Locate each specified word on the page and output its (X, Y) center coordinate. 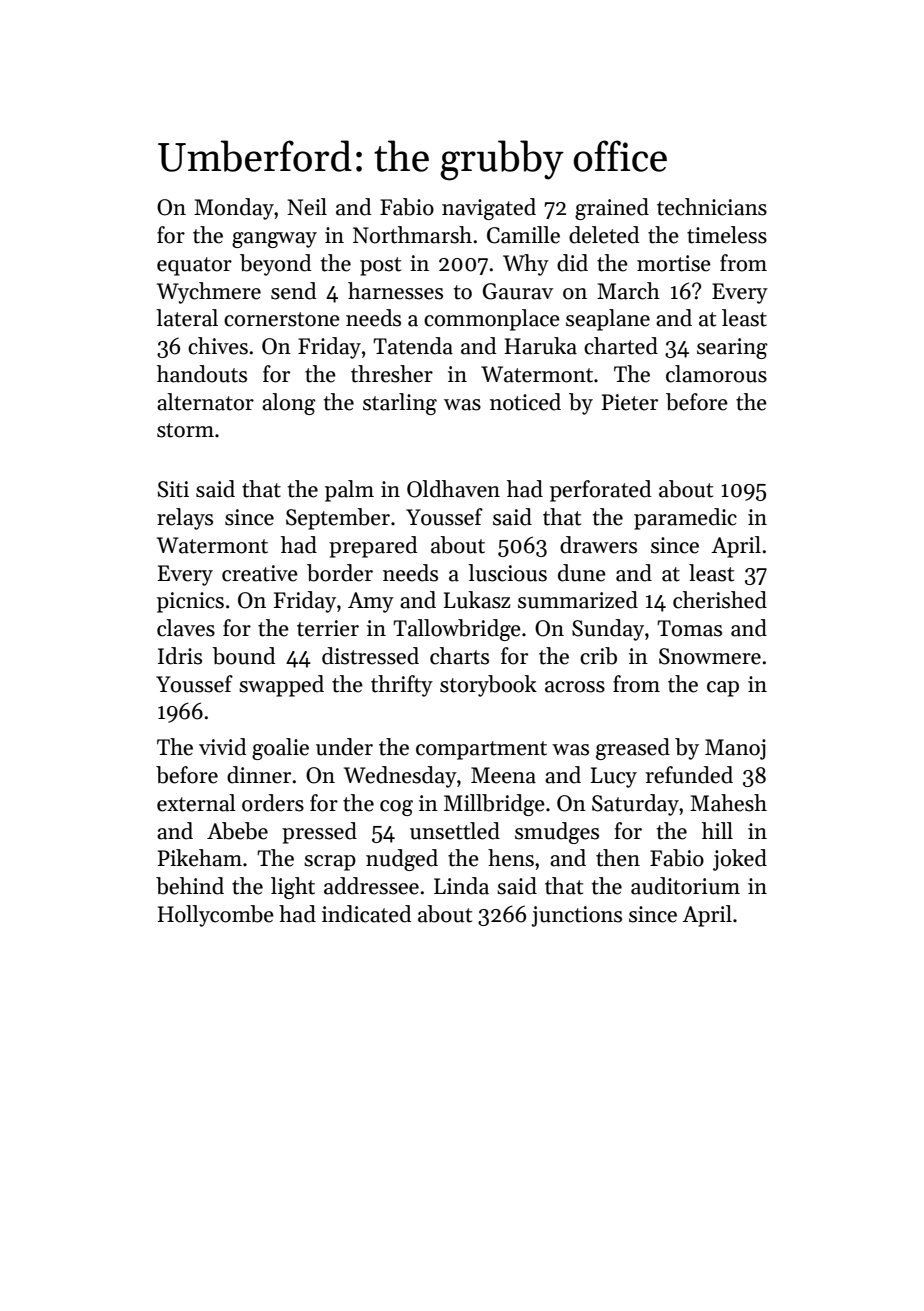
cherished (720, 600)
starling (400, 404)
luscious (507, 573)
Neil (307, 207)
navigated (489, 209)
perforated (600, 491)
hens (511, 858)
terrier (328, 628)
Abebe (237, 831)
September (338, 519)
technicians (712, 207)
